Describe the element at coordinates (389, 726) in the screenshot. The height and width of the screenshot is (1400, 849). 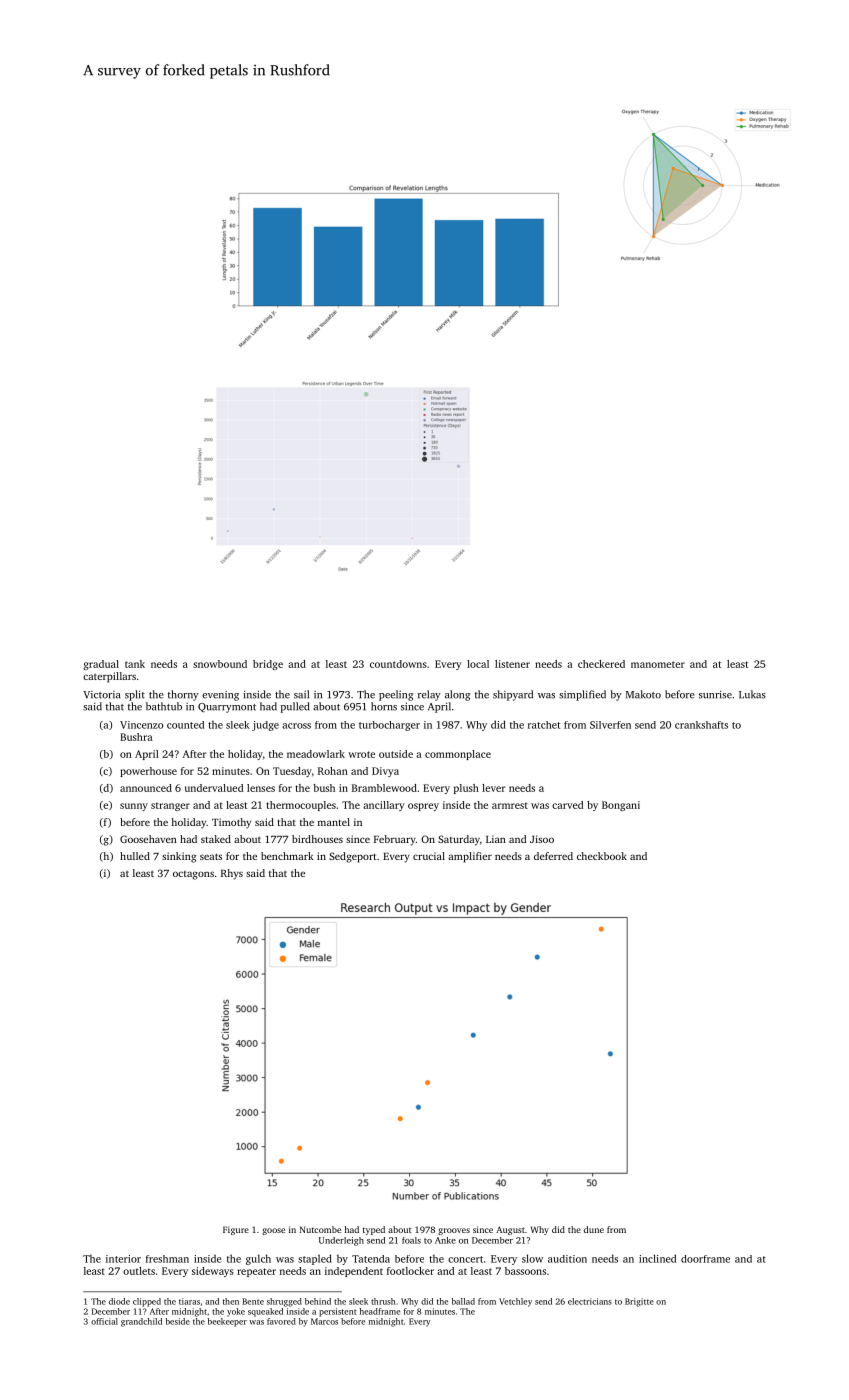
I see `turbocharger` at that location.
